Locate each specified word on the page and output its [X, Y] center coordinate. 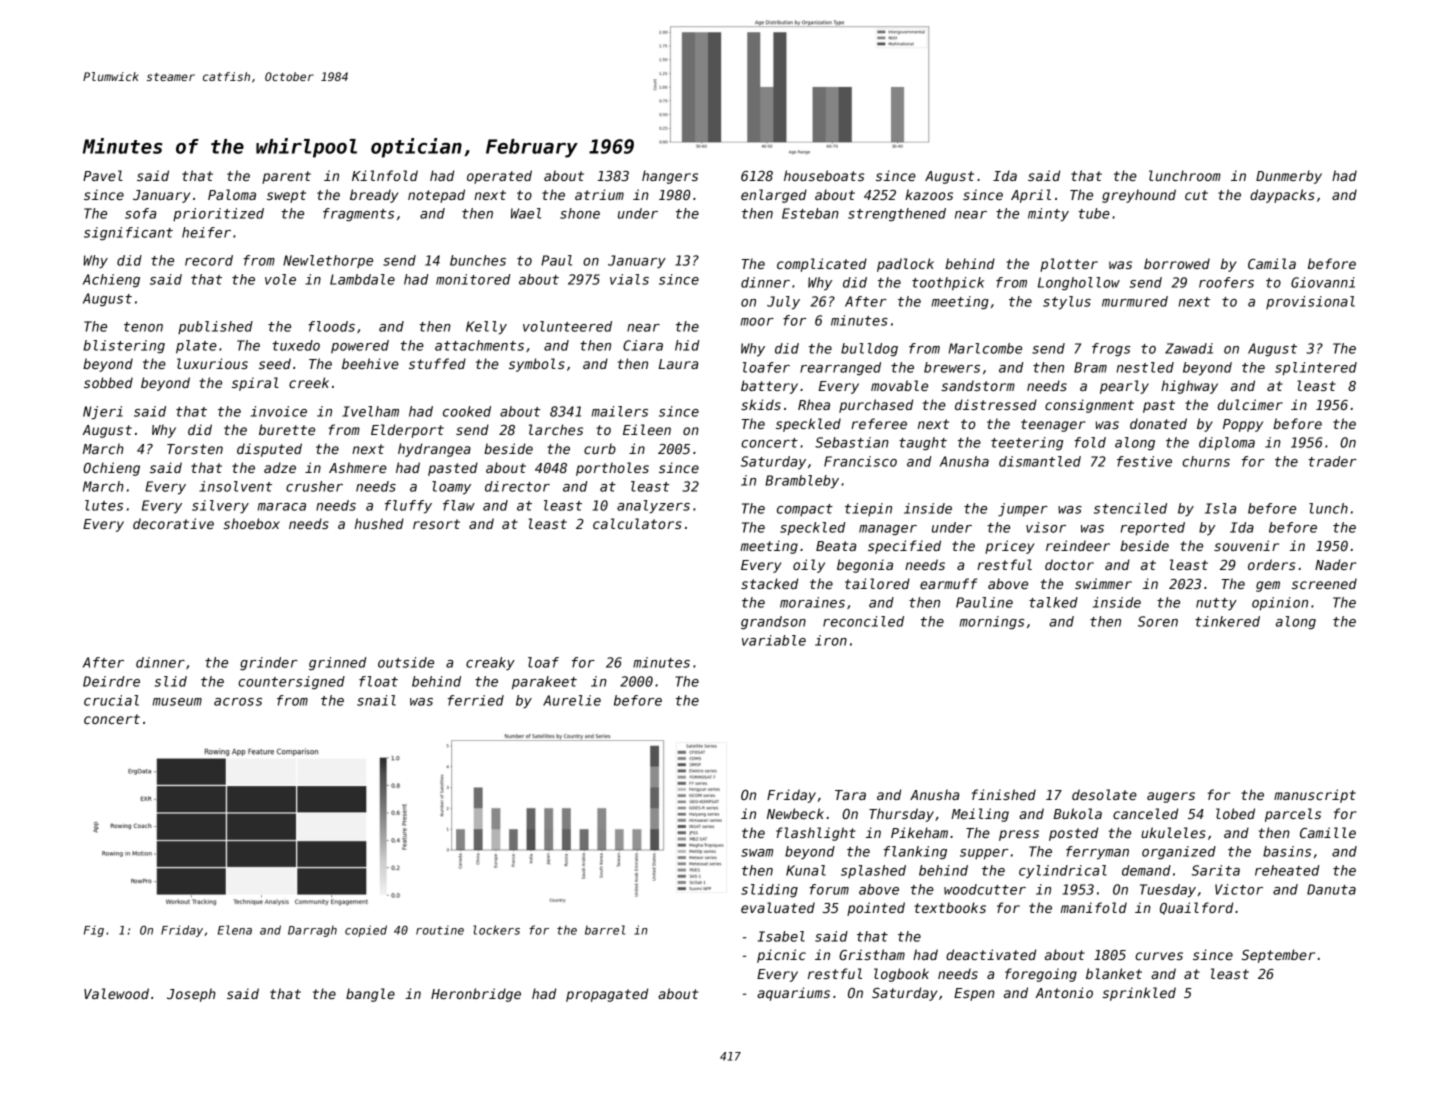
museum [177, 702]
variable [774, 640]
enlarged [774, 196]
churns [1206, 461]
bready [374, 196]
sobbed [108, 382]
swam [757, 853]
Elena [235, 930]
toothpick [948, 284]
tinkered [1227, 621]
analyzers [653, 507]
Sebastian [852, 442]
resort [436, 524]
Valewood [116, 993]
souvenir [1246, 545]
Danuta [1331, 889]
